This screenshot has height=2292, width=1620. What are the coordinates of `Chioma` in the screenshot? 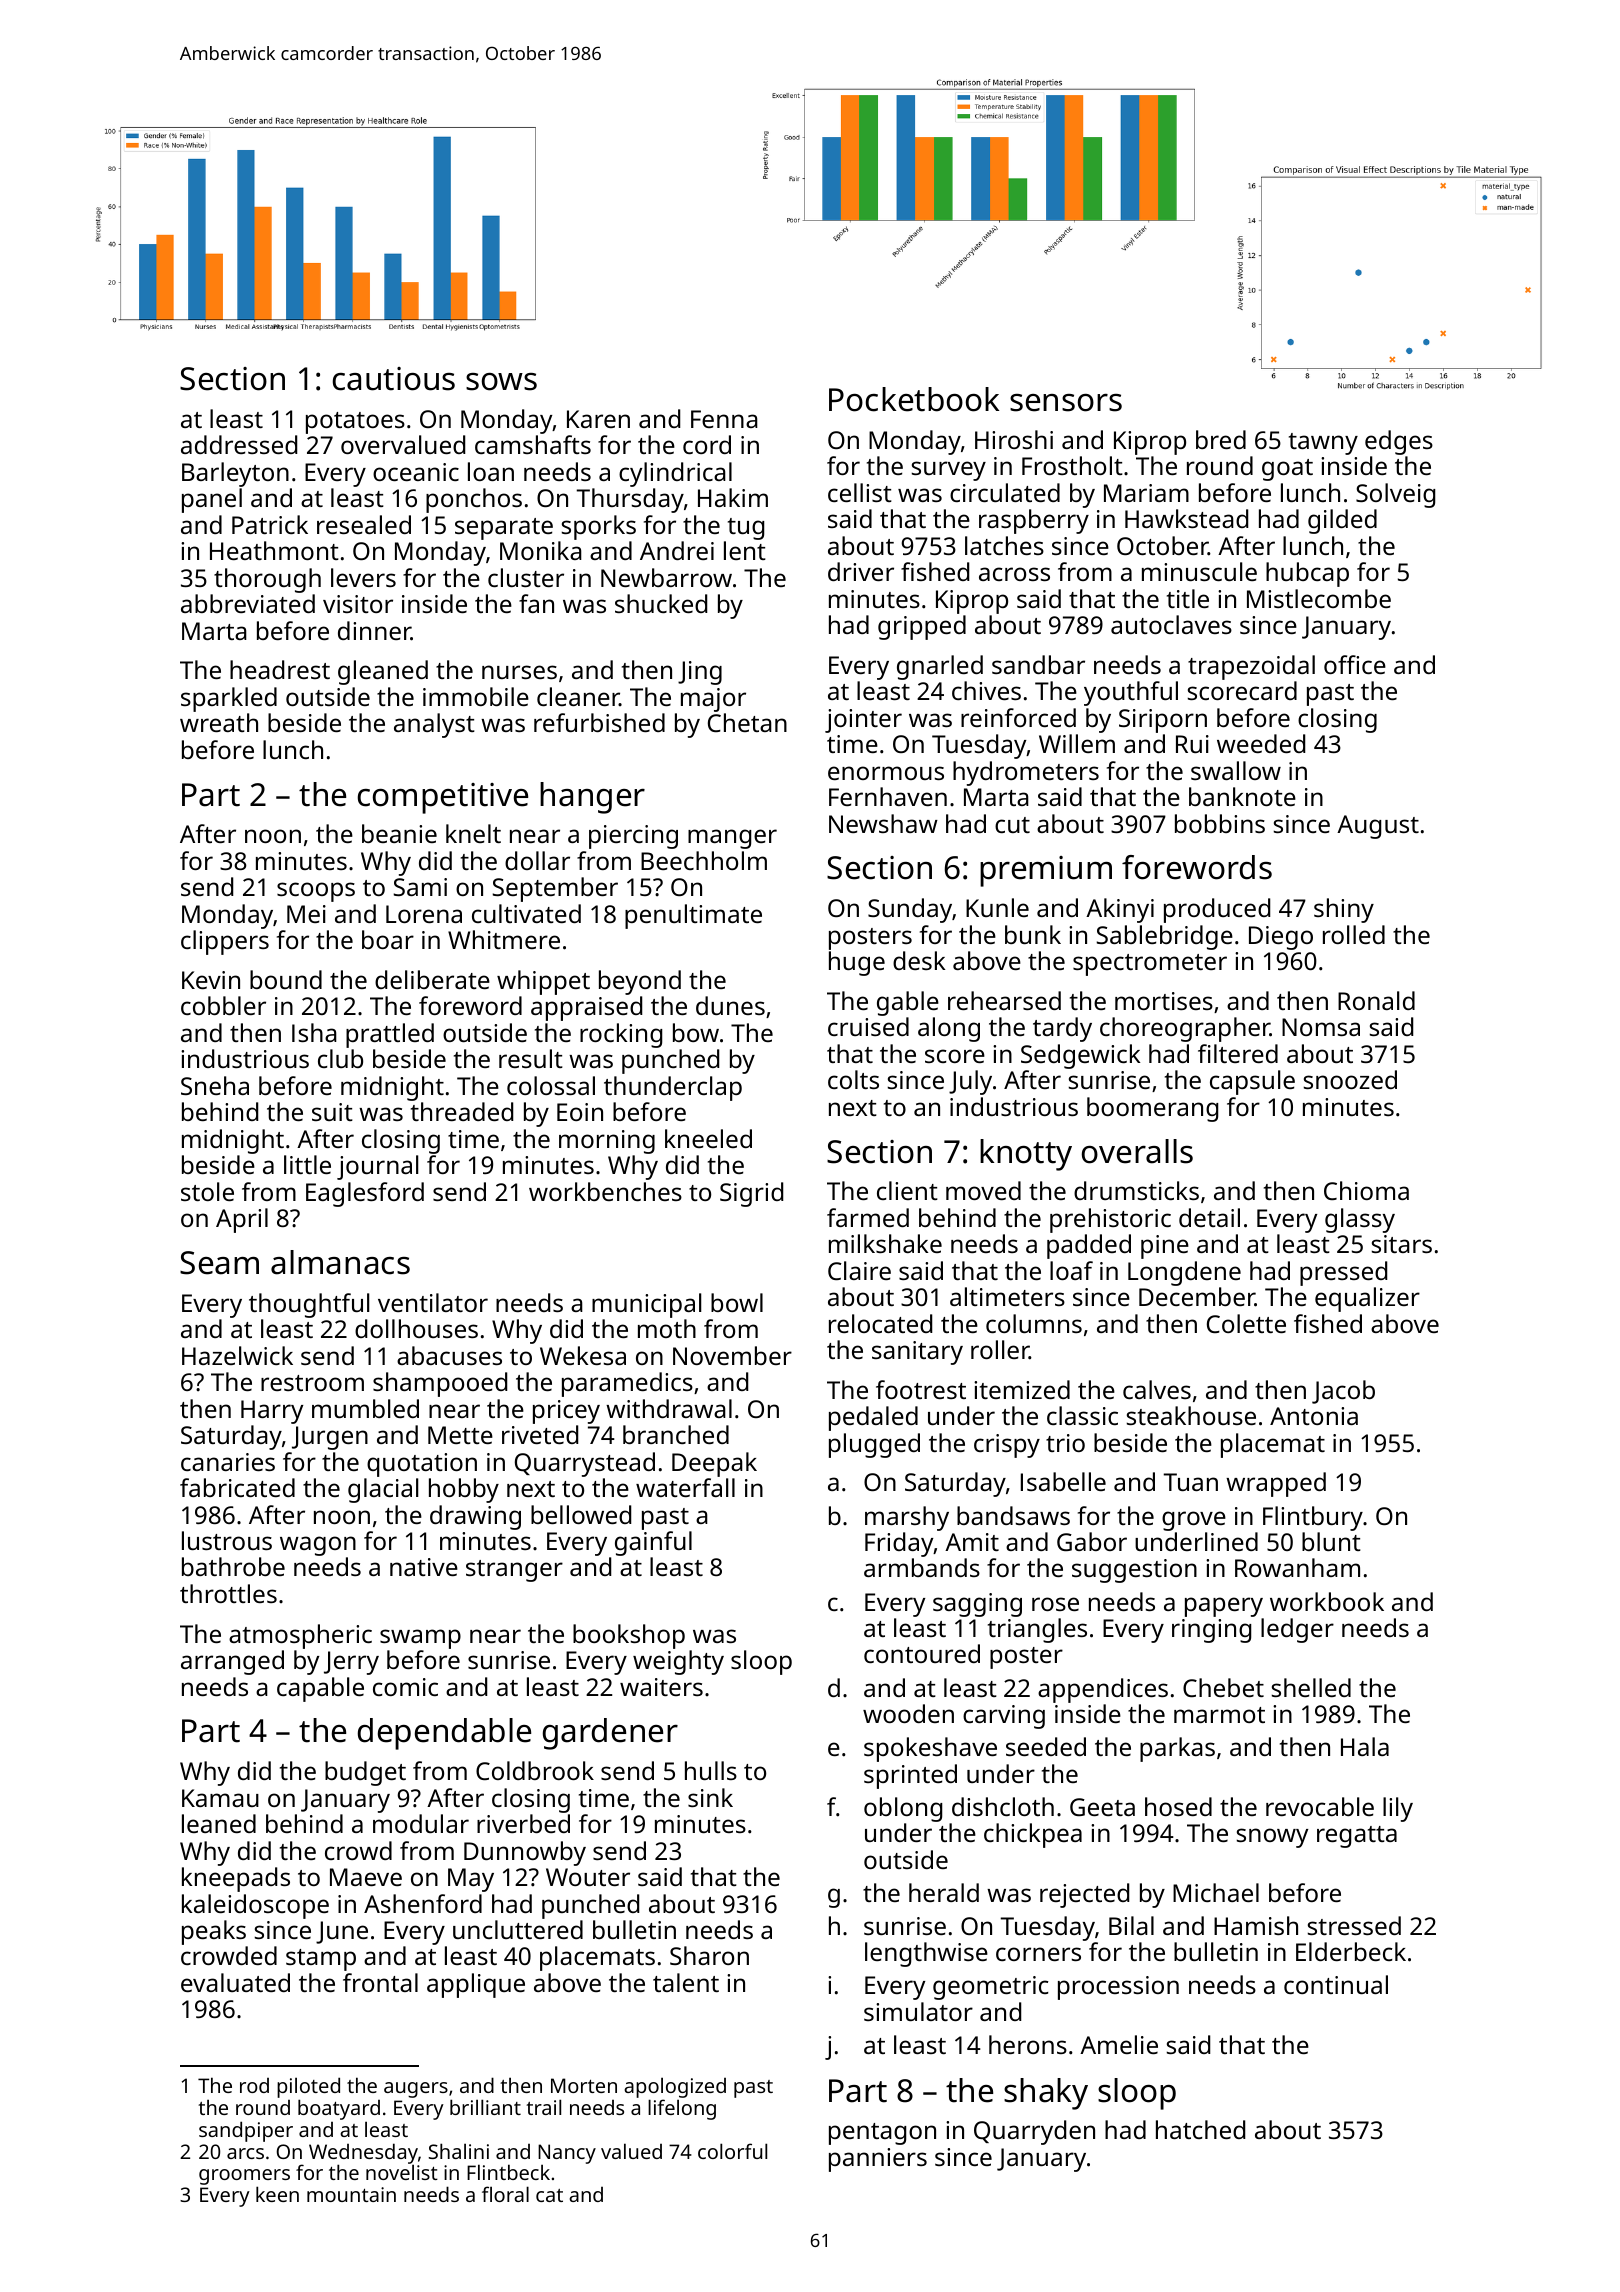 It's located at (1366, 1190).
